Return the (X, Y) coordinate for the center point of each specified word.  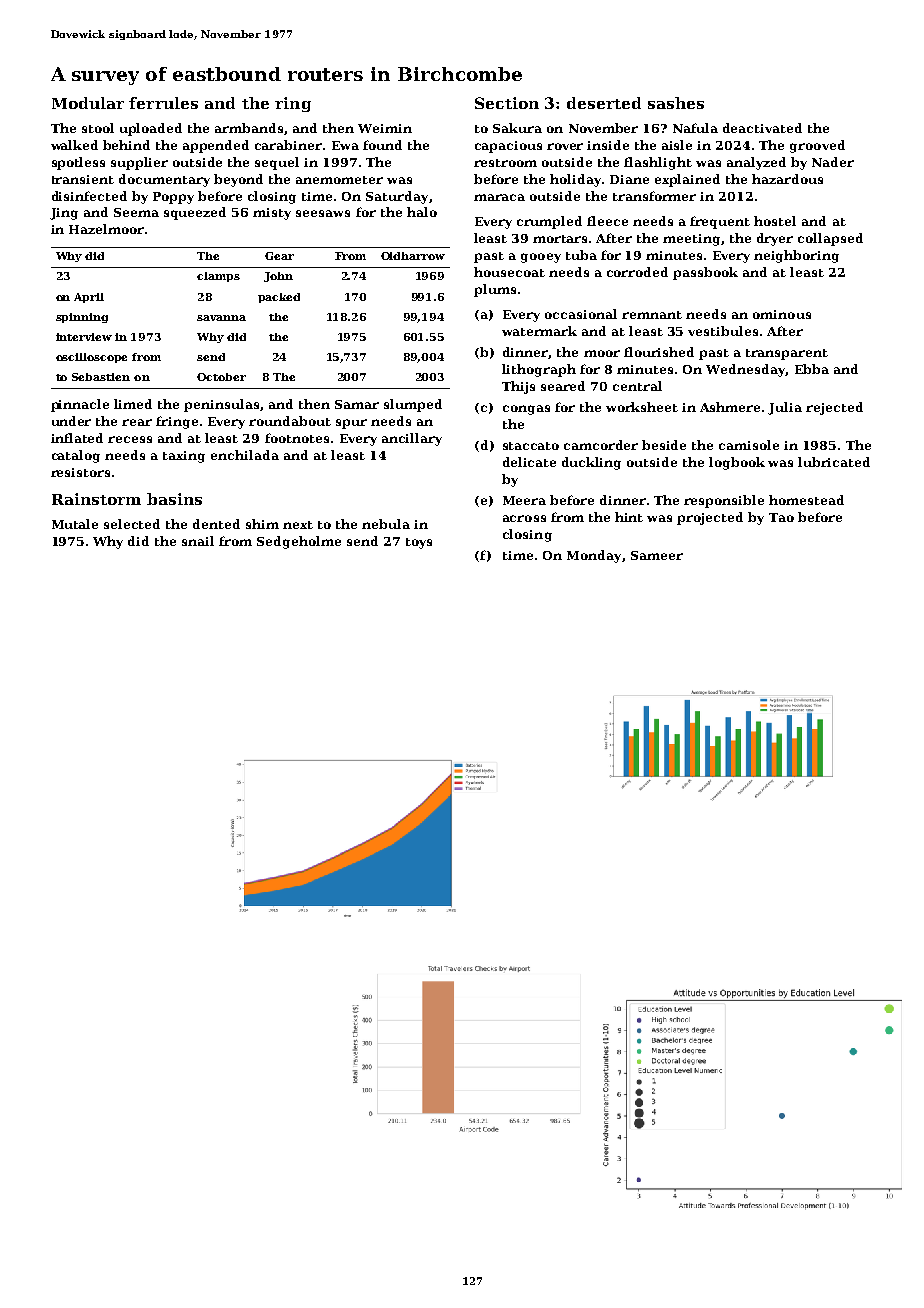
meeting (691, 240)
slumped (413, 405)
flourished (659, 352)
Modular (88, 103)
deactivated (762, 128)
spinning (82, 318)
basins (174, 499)
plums (495, 290)
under (71, 421)
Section (507, 103)
